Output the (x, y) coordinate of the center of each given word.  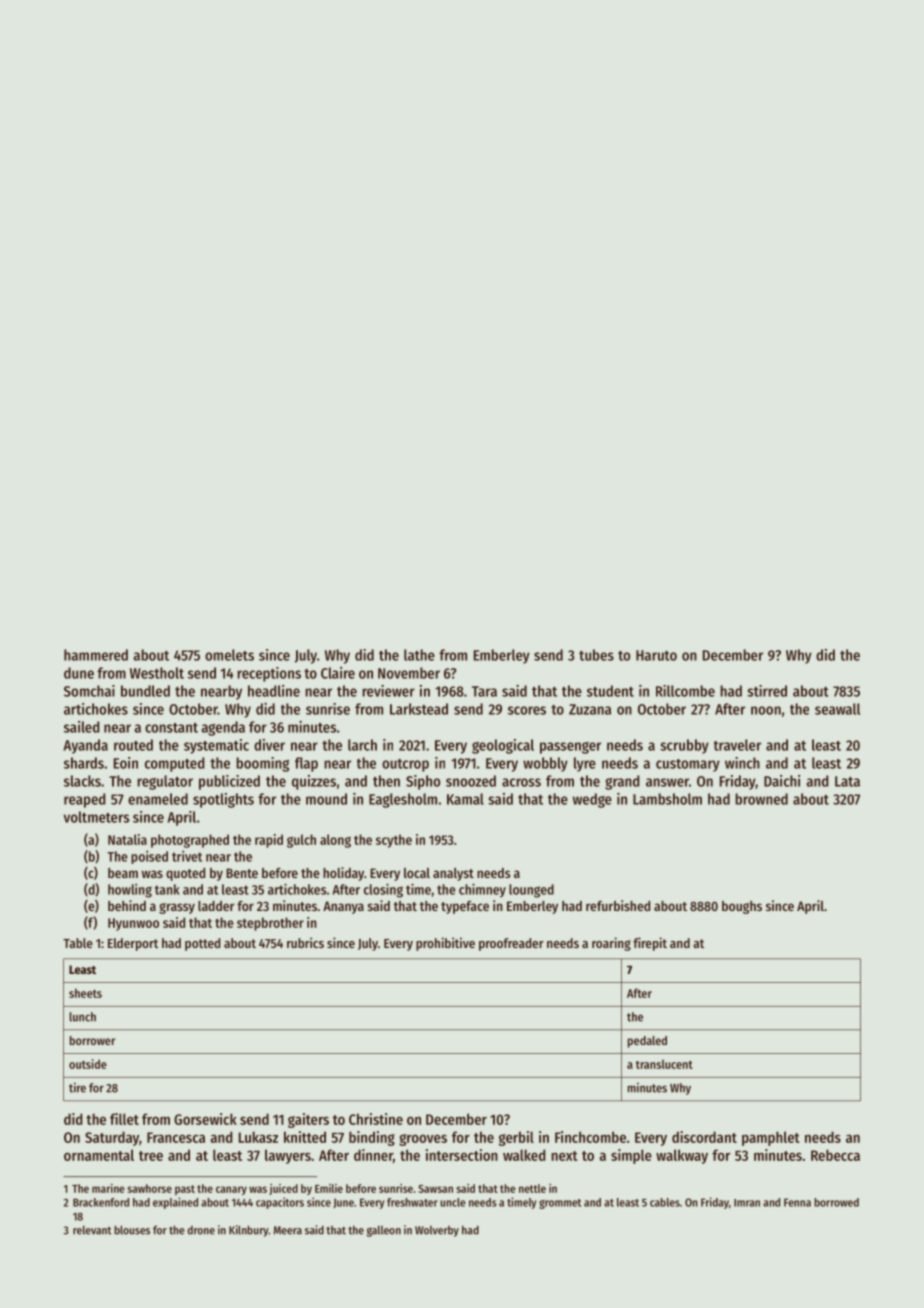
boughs (742, 907)
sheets (85, 993)
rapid (269, 841)
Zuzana (590, 709)
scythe (394, 841)
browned (761, 799)
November (409, 673)
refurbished (618, 905)
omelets (229, 655)
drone (201, 1230)
